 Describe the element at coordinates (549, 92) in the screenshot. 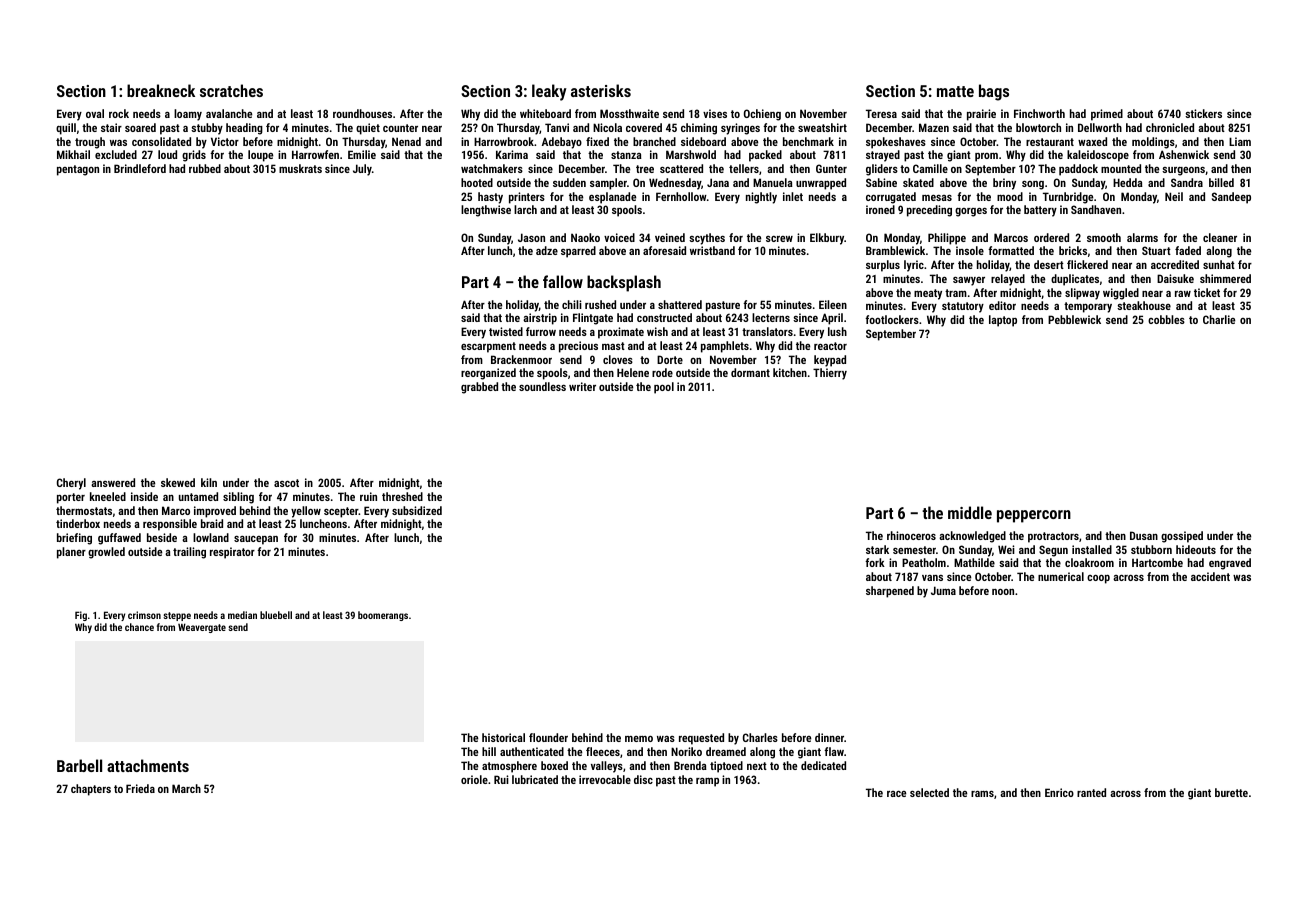

I see `leaky` at that location.
